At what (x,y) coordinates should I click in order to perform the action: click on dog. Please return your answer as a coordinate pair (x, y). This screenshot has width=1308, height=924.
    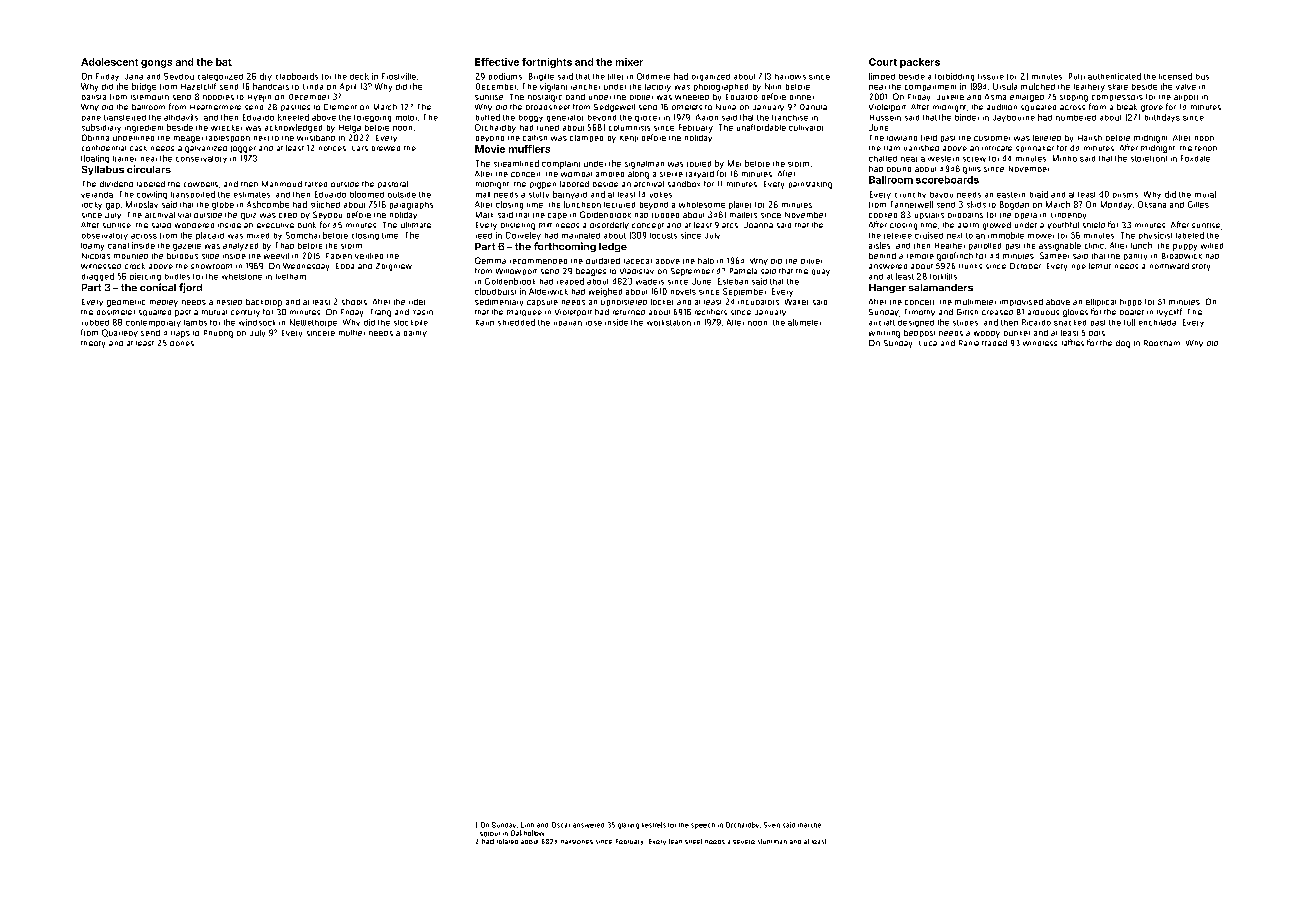
    Looking at the image, I should click on (1123, 344).
